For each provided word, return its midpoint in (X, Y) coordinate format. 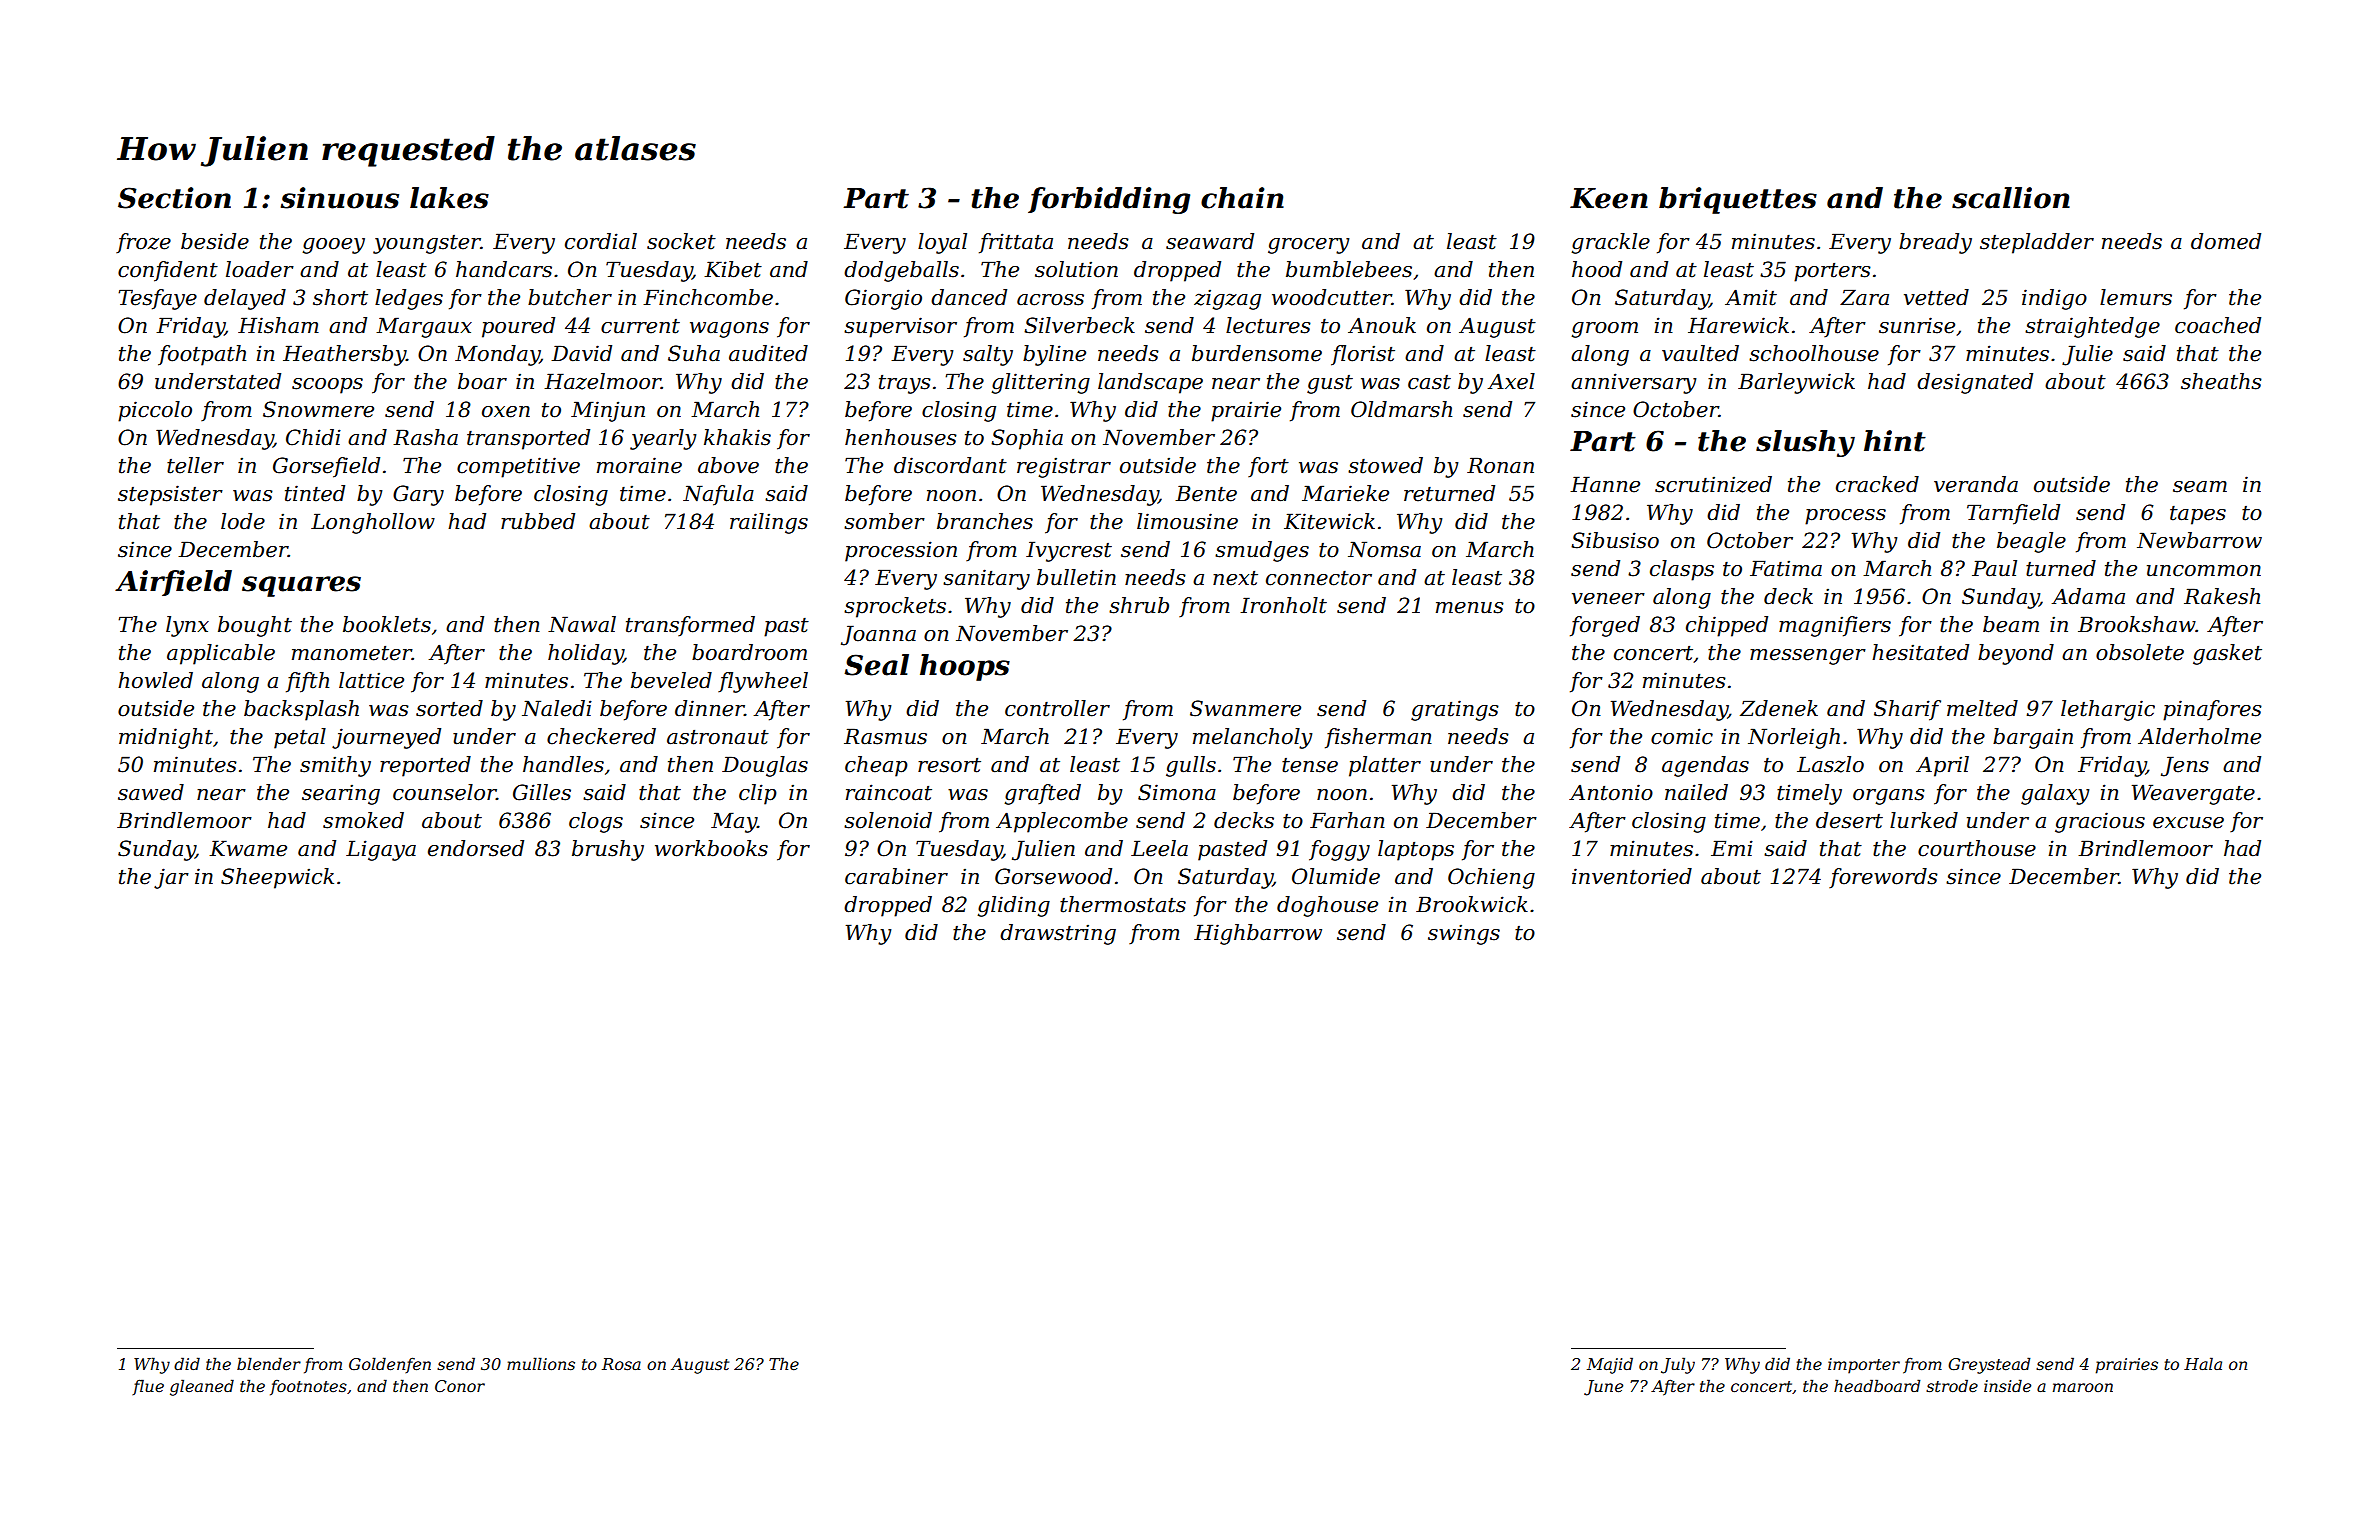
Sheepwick (277, 878)
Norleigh (1794, 738)
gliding (1013, 906)
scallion (2011, 198)
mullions (541, 1363)
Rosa (621, 1364)
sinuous (340, 198)
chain (1242, 198)
